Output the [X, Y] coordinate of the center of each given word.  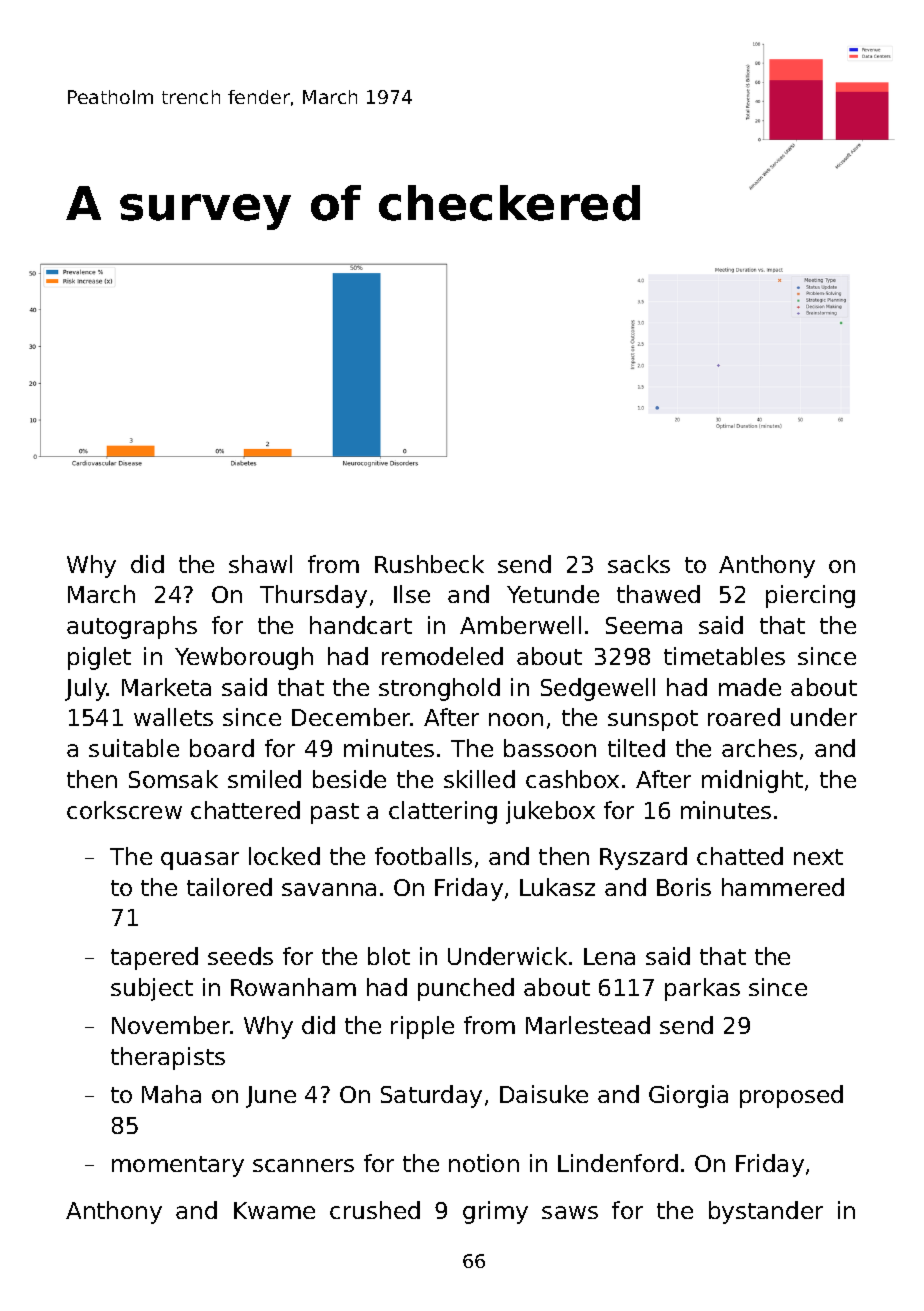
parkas [702, 989]
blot [389, 956]
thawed [658, 594]
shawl [260, 564]
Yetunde [553, 594]
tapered [154, 958]
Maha [171, 1094]
